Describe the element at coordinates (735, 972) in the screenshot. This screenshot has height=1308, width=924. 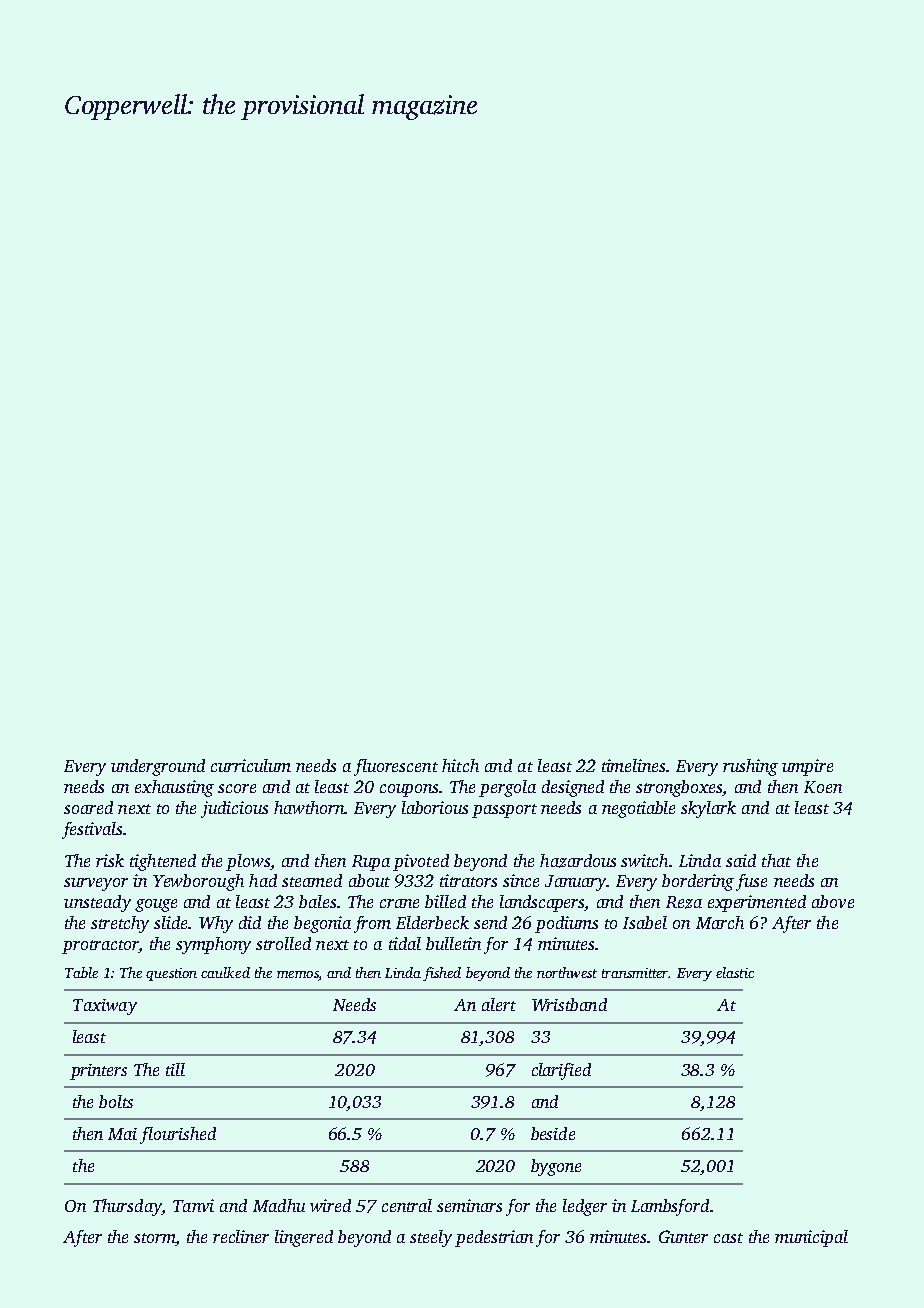
I see `elastic` at that location.
